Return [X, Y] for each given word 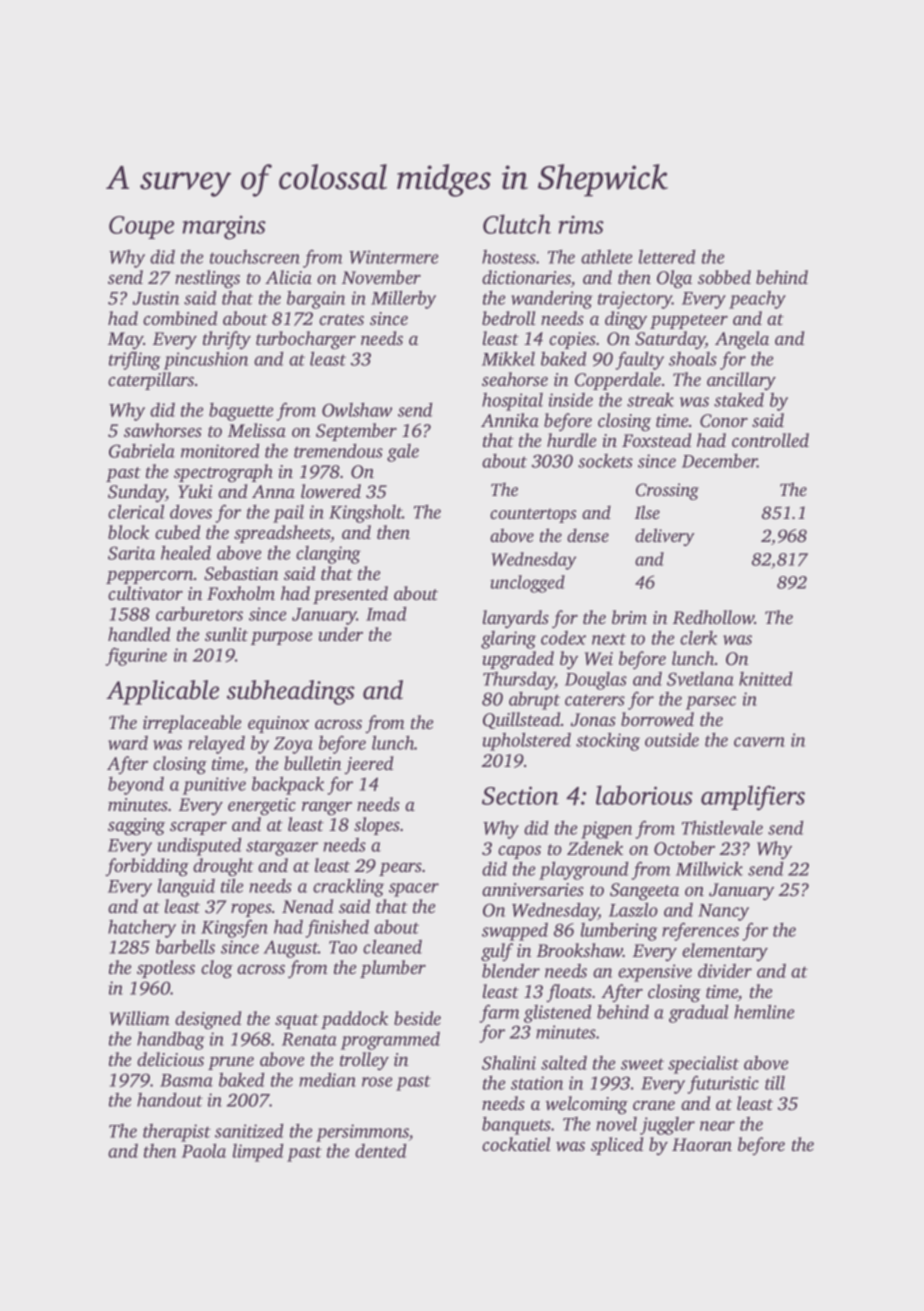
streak [650, 399]
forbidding [147, 867]
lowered [331, 491]
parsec [711, 703]
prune [231, 1063]
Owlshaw [357, 409]
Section [520, 795]
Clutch [517, 224]
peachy [757, 299]
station [537, 1083]
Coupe [141, 227]
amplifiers [753, 798]
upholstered [527, 741]
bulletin [312, 763]
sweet [642, 1064]
